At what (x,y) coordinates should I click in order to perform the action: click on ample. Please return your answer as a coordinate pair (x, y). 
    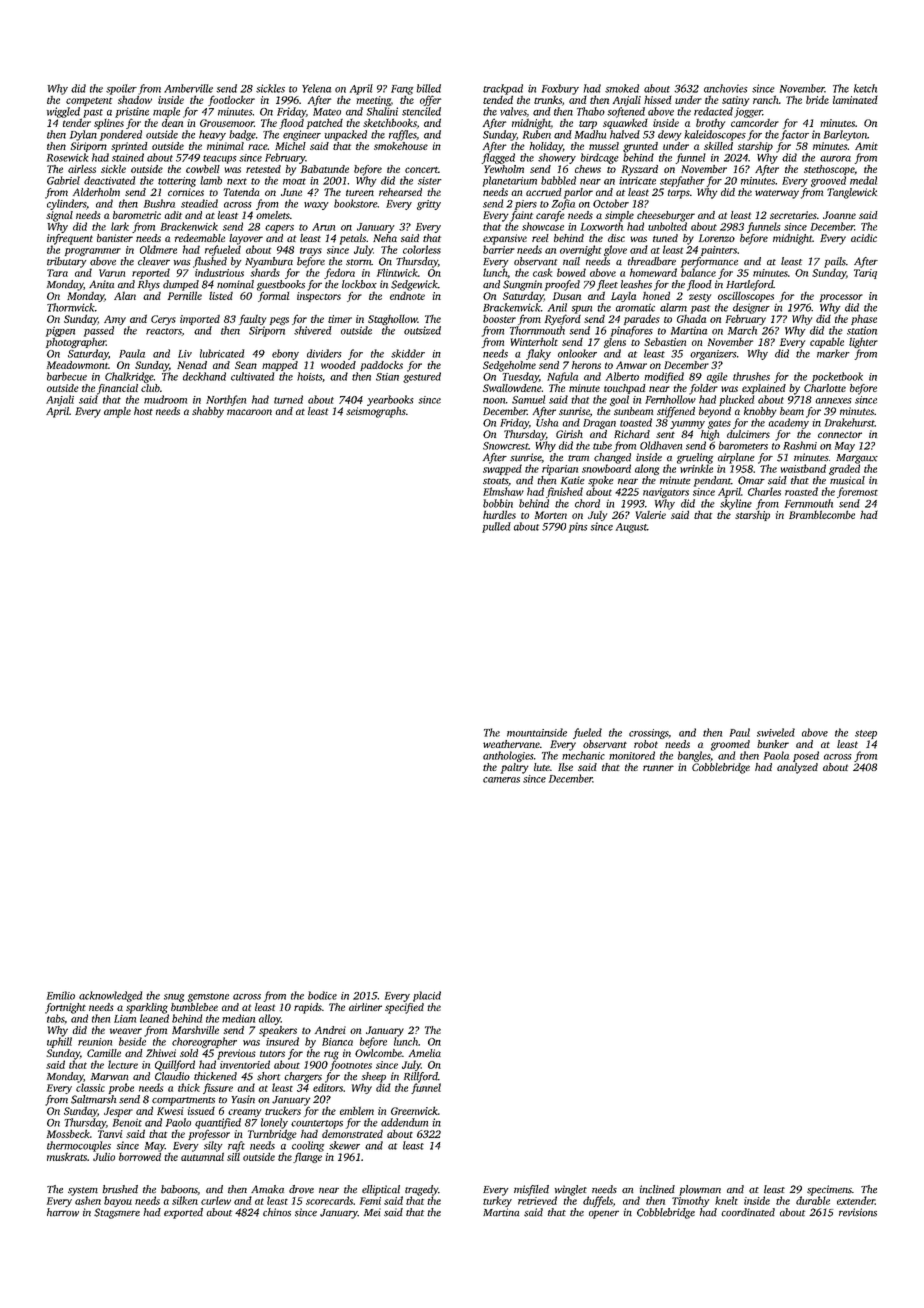
    Looking at the image, I should click on (117, 412).
